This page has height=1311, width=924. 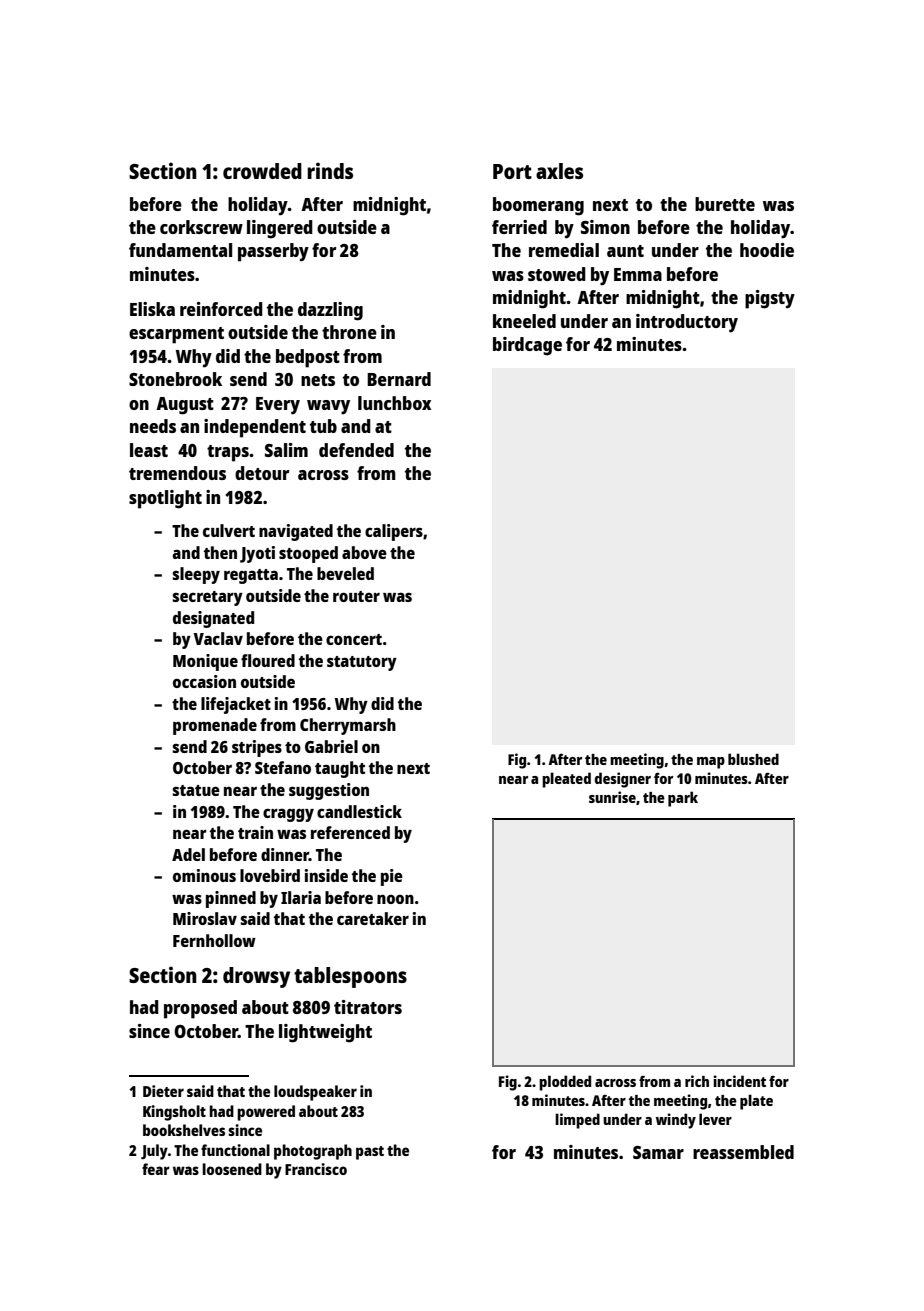 I want to click on Port, so click(x=512, y=171).
